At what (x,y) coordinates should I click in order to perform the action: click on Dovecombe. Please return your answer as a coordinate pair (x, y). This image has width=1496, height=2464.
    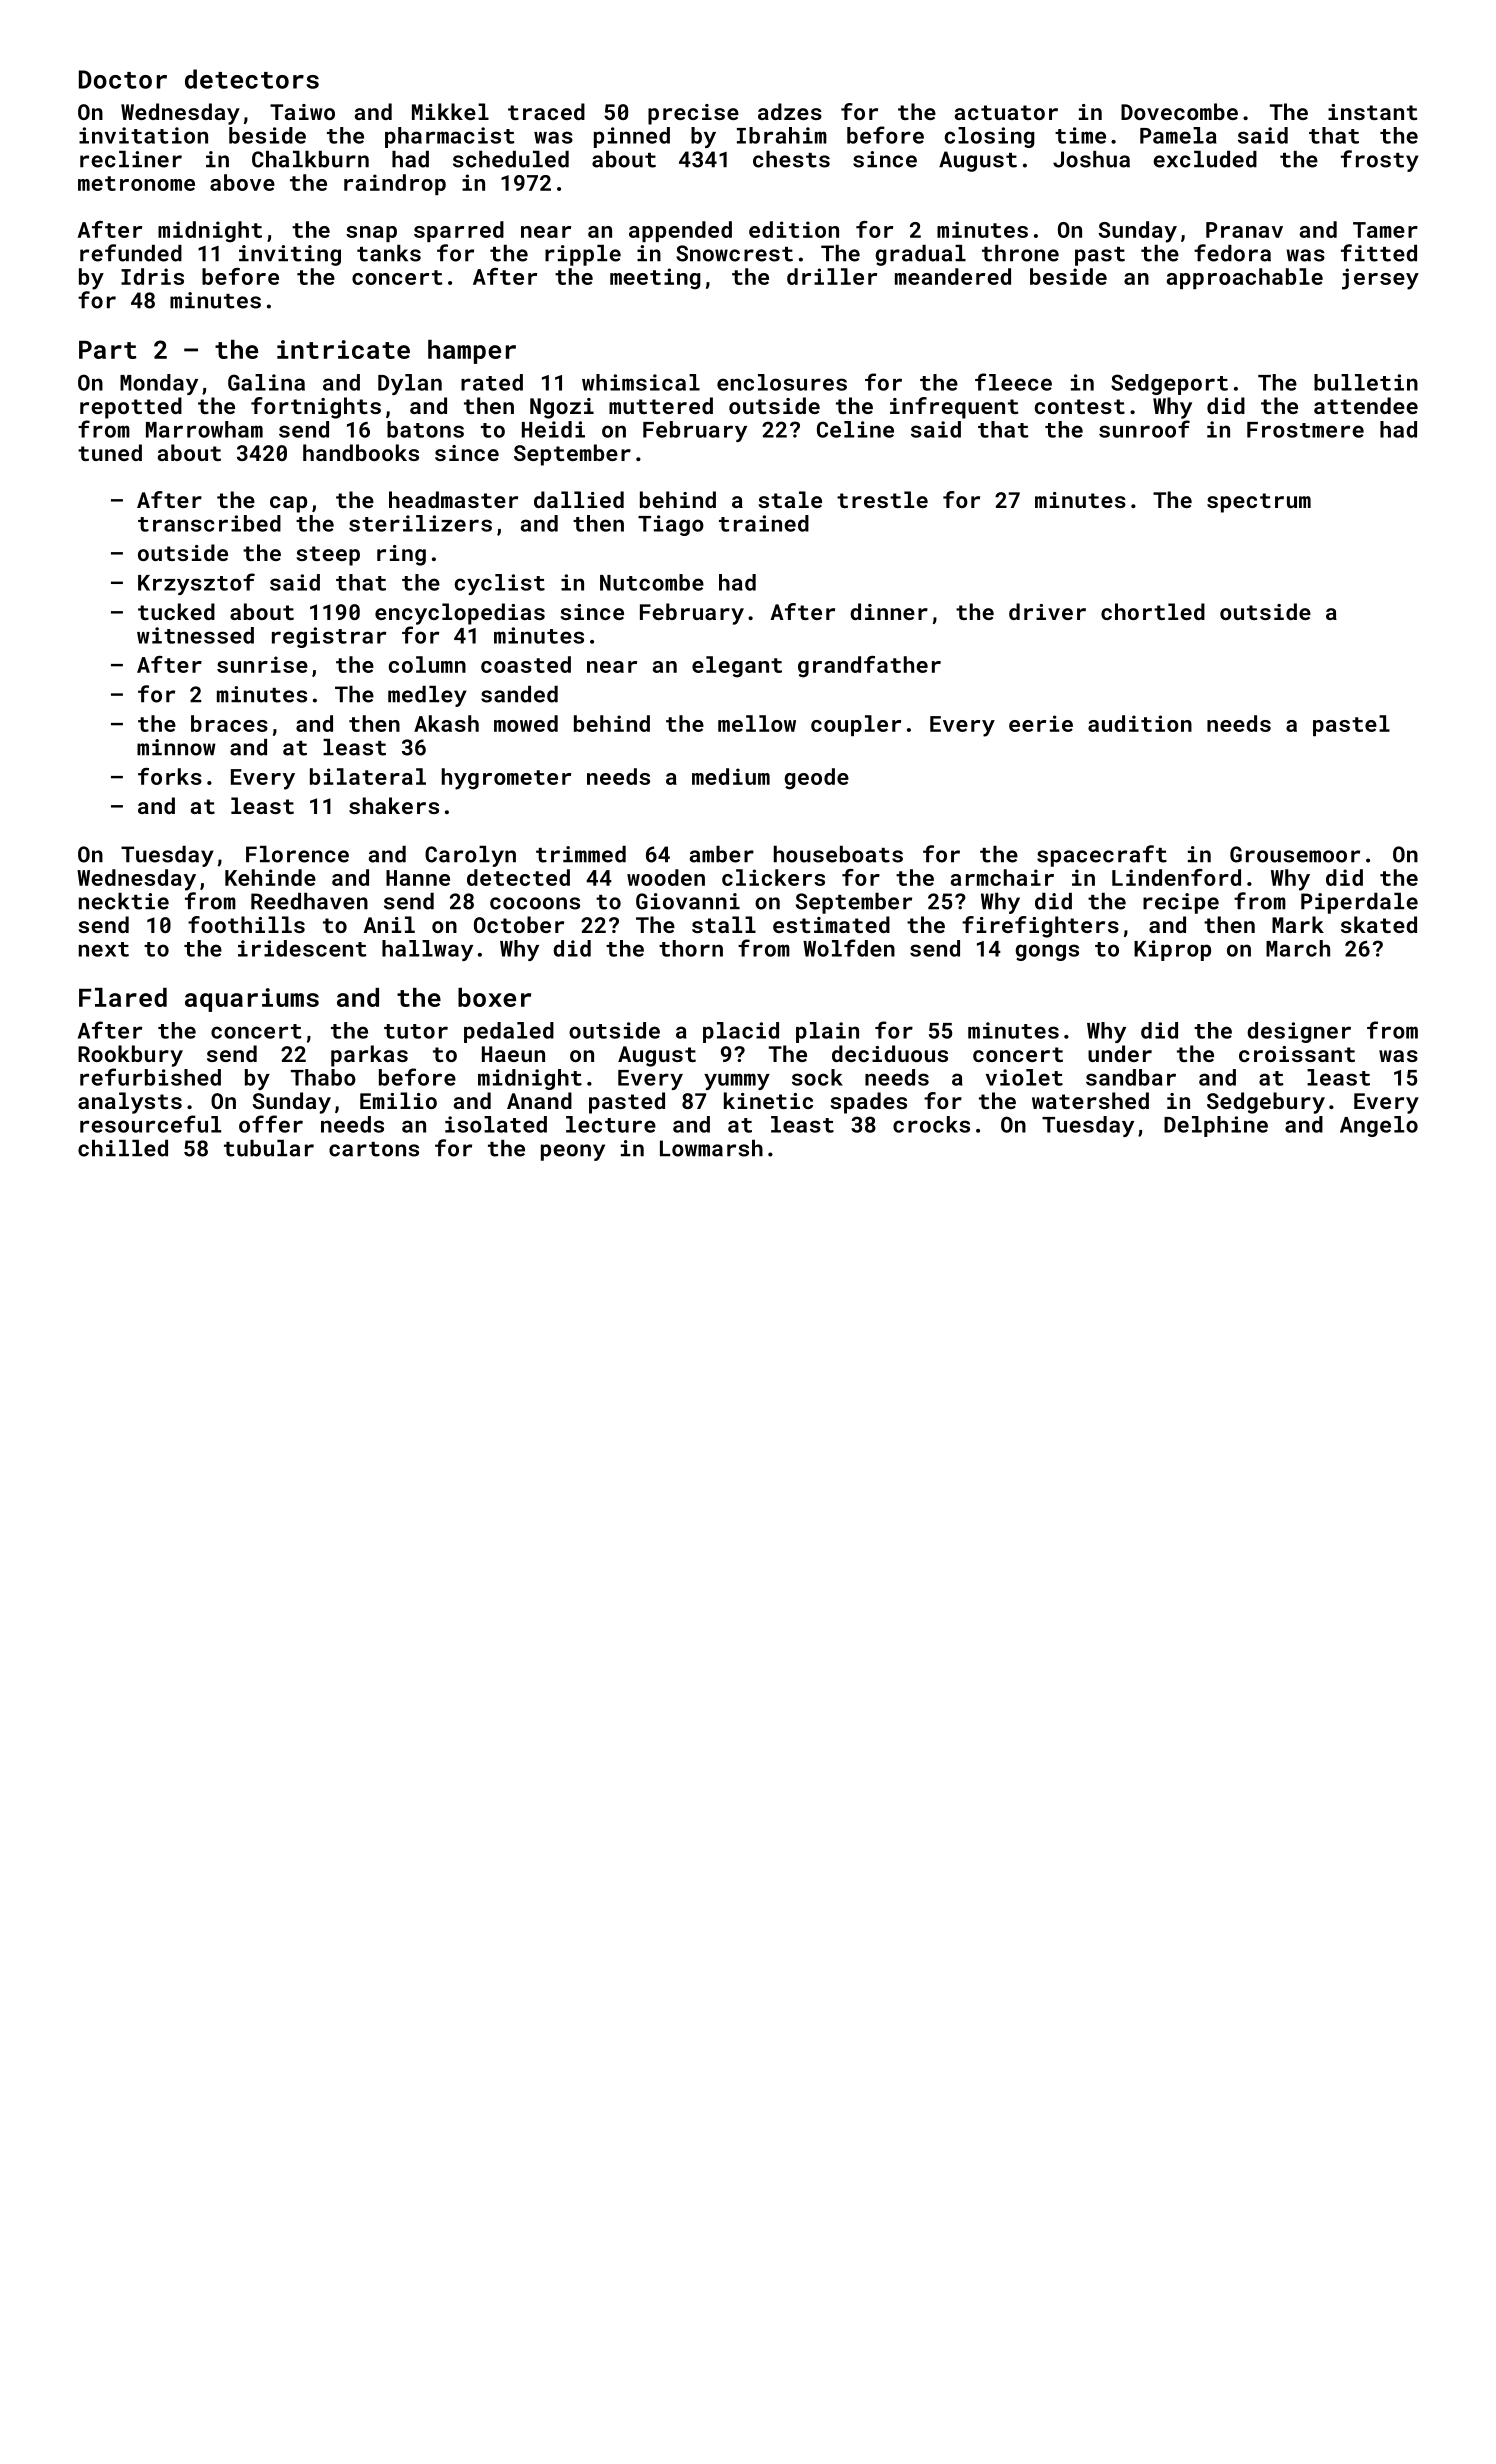
    Looking at the image, I should click on (1179, 111).
